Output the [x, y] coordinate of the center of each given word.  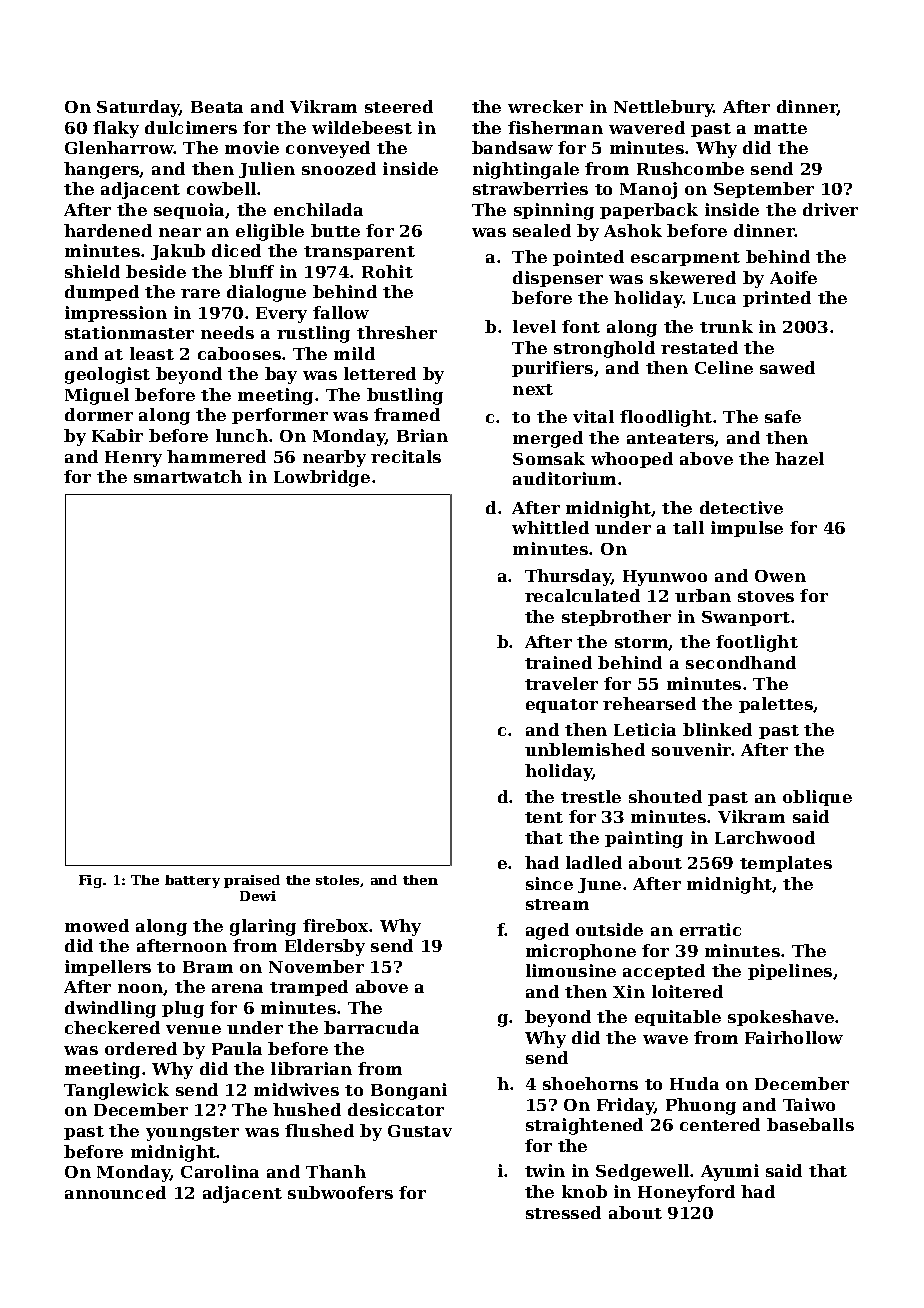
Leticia [645, 729]
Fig [90, 881]
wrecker [545, 106]
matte [780, 128]
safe [783, 416]
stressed [563, 1212]
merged [548, 439]
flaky [116, 129]
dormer [99, 414]
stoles [337, 880]
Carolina [220, 1171]
